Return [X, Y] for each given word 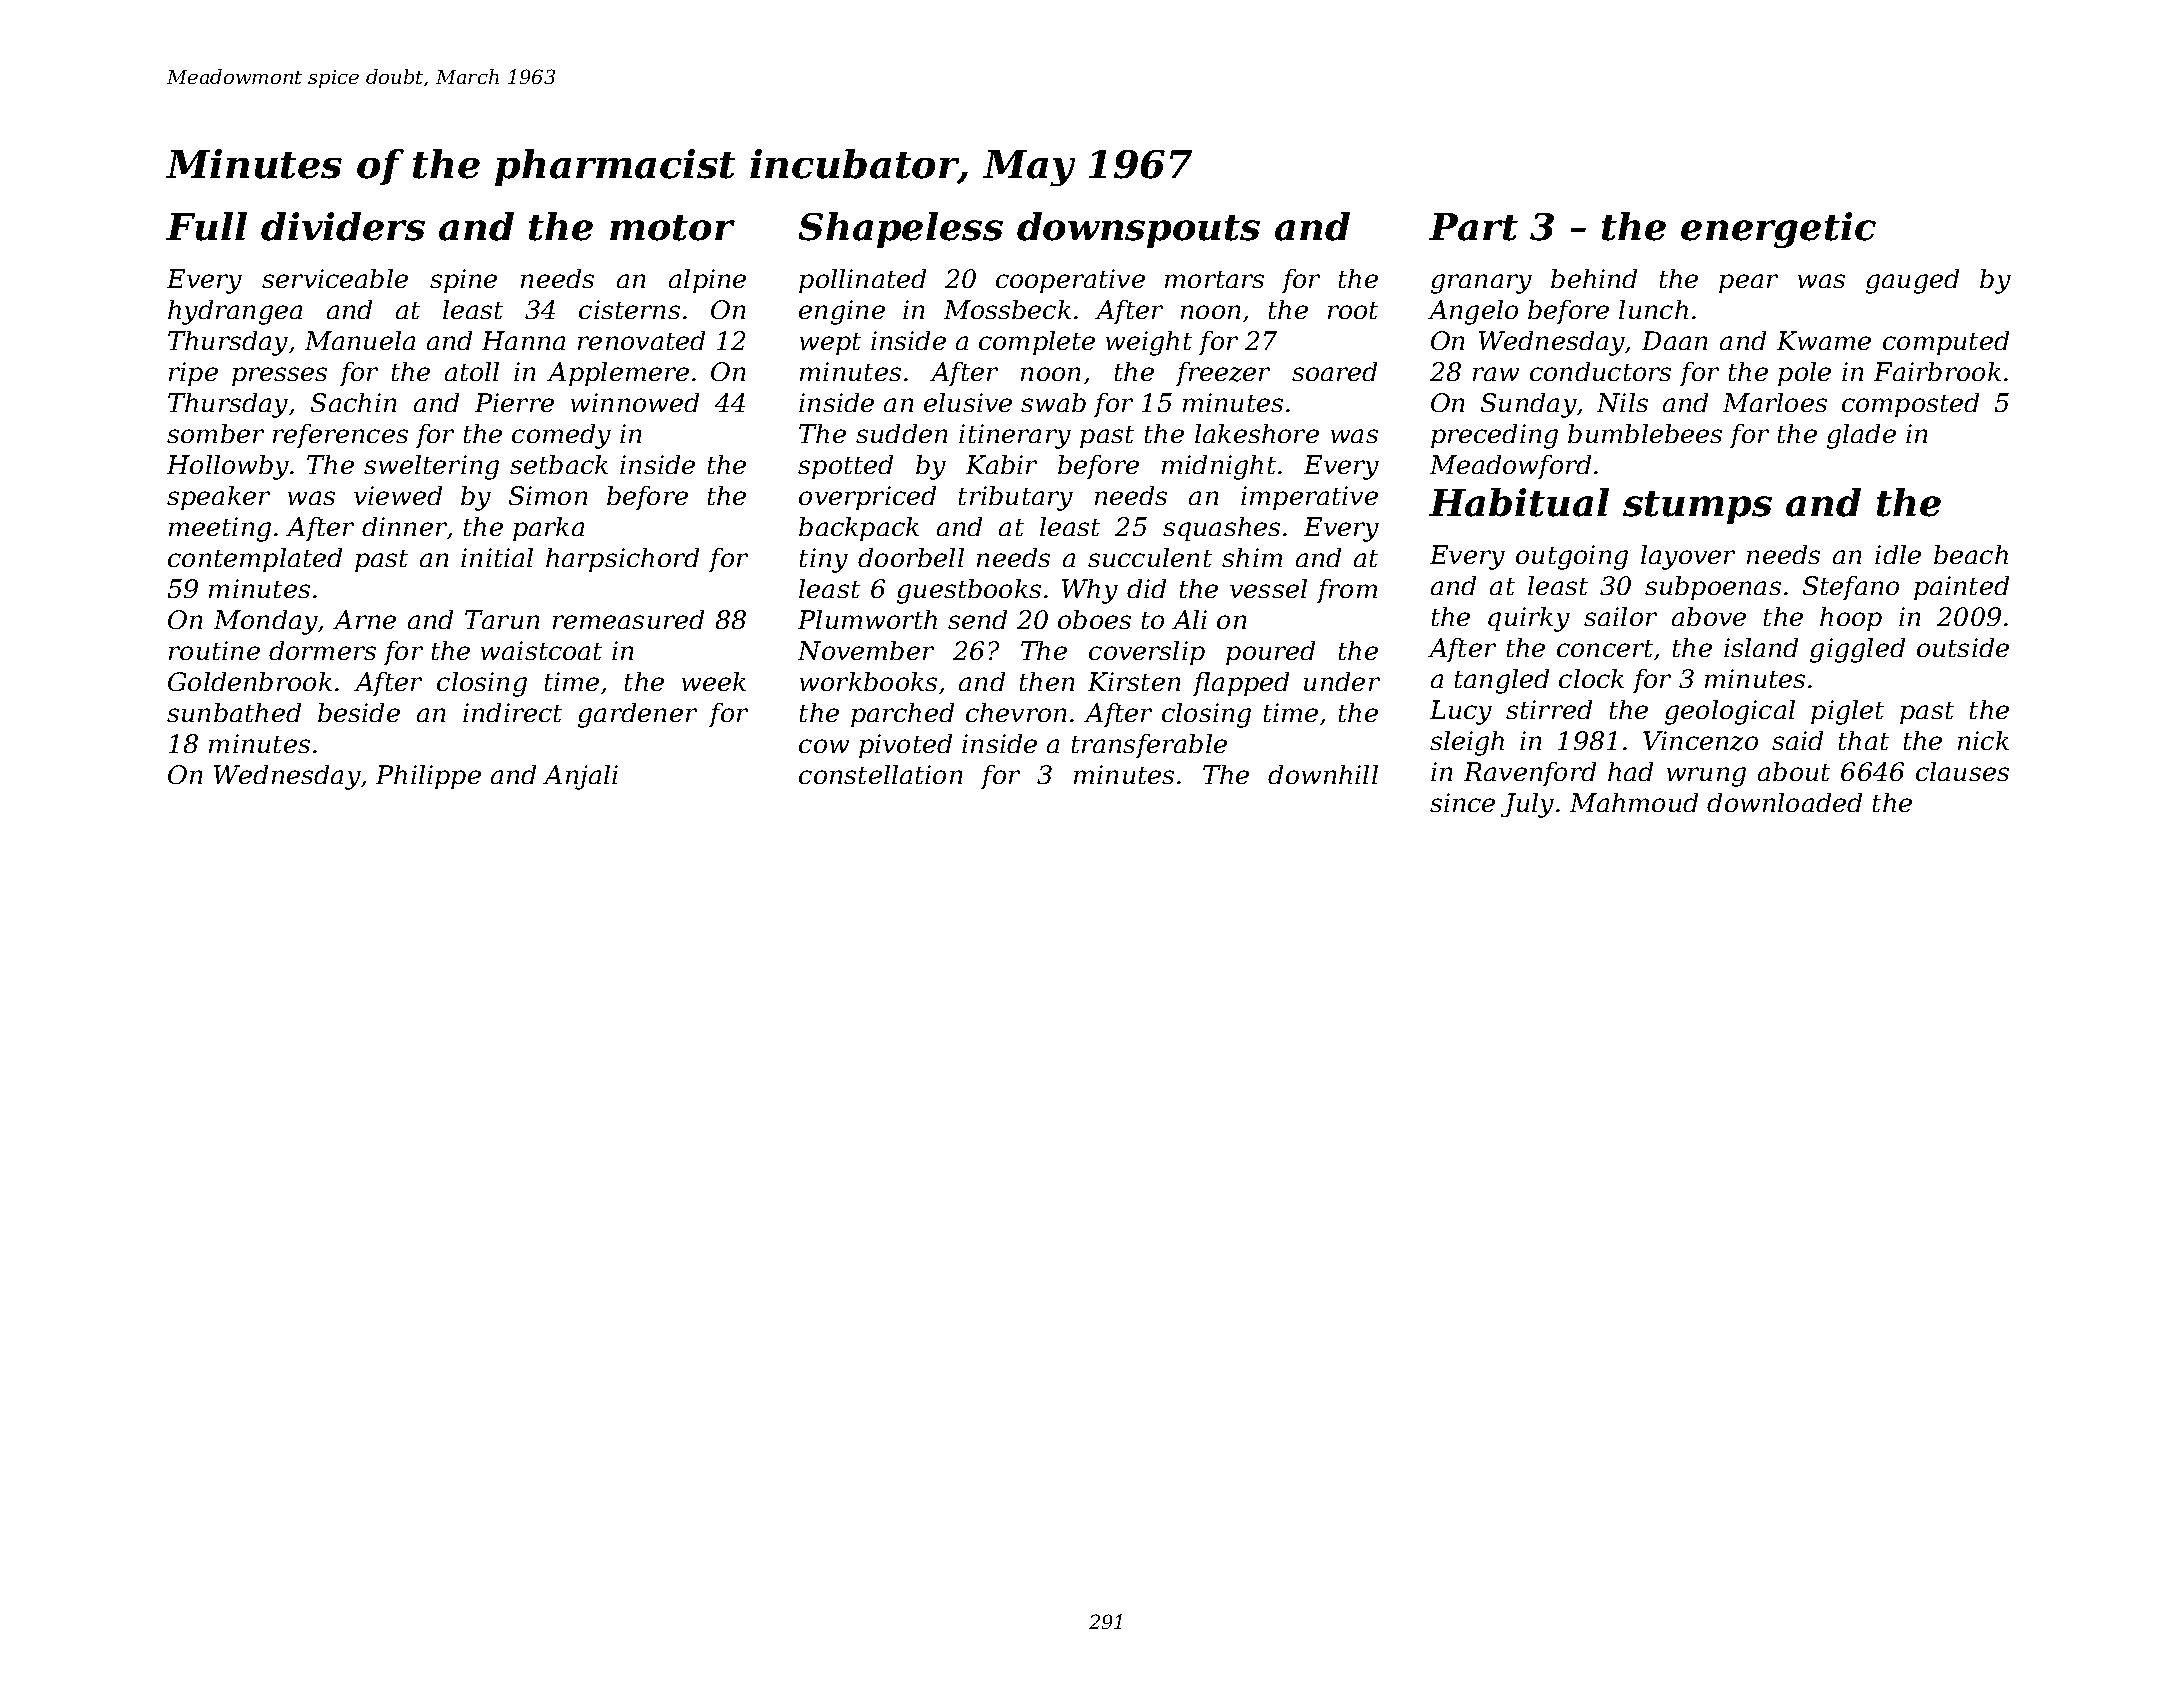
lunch [1653, 309]
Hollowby [228, 467]
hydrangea [235, 312]
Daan [1674, 340]
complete [1037, 343]
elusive [968, 402]
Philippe [428, 777]
